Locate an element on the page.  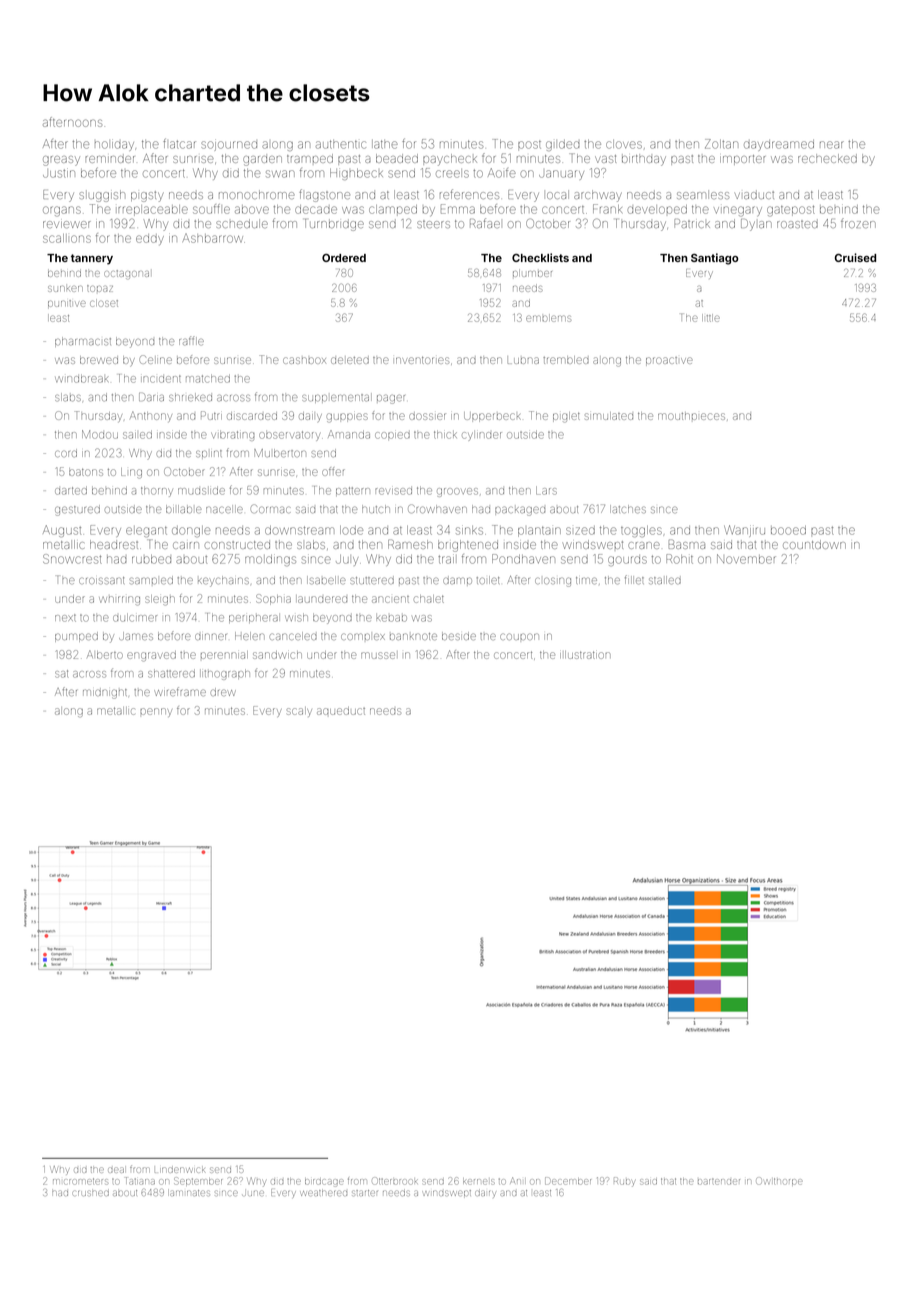
illustration is located at coordinates (584, 655).
